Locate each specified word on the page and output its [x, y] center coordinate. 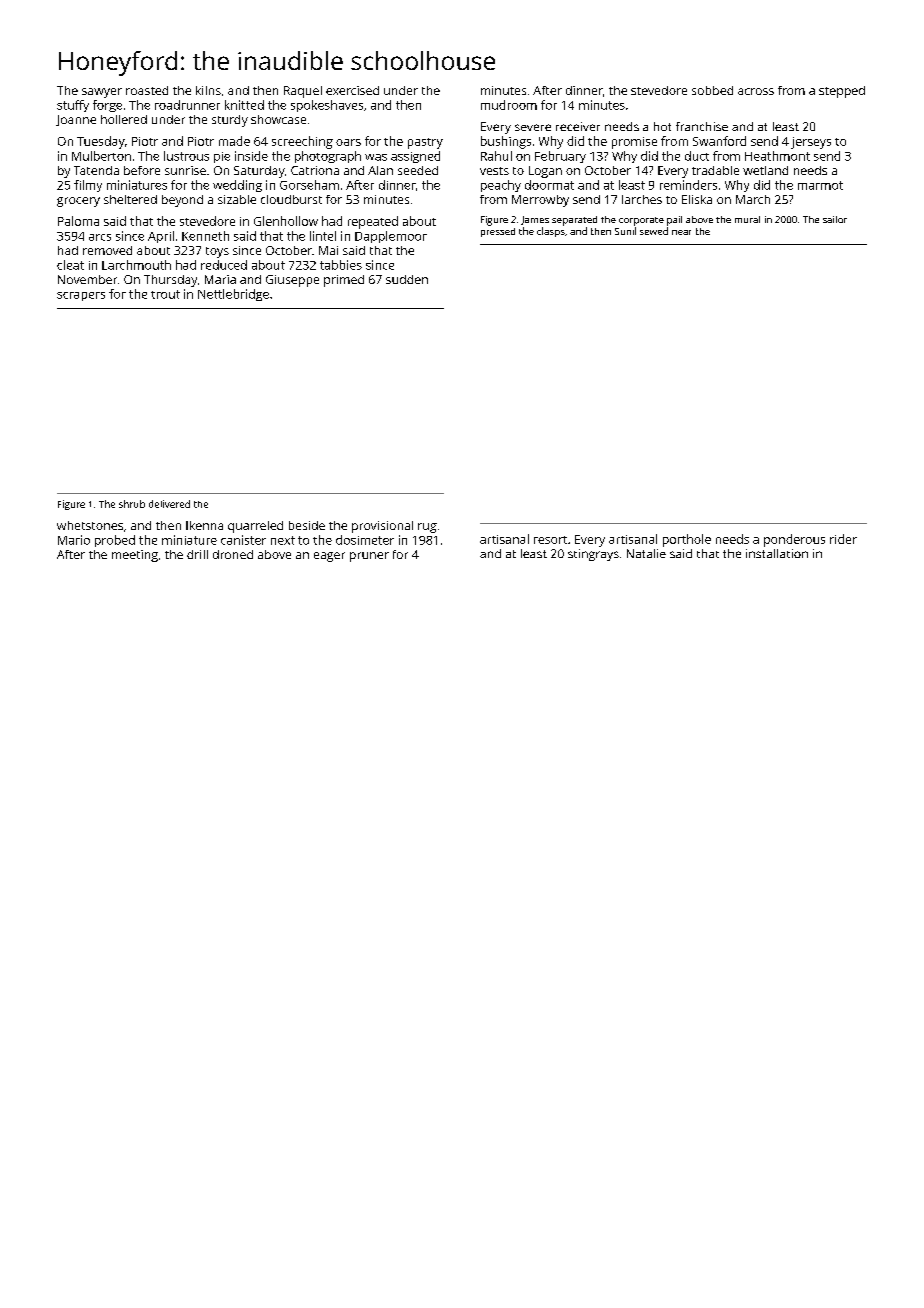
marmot [820, 185]
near [681, 232]
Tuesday [101, 142]
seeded [418, 170]
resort [550, 540]
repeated [373, 222]
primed [344, 281]
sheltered [130, 199]
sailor [835, 219]
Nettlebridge [233, 295]
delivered [169, 504]
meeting [135, 556]
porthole [687, 540]
